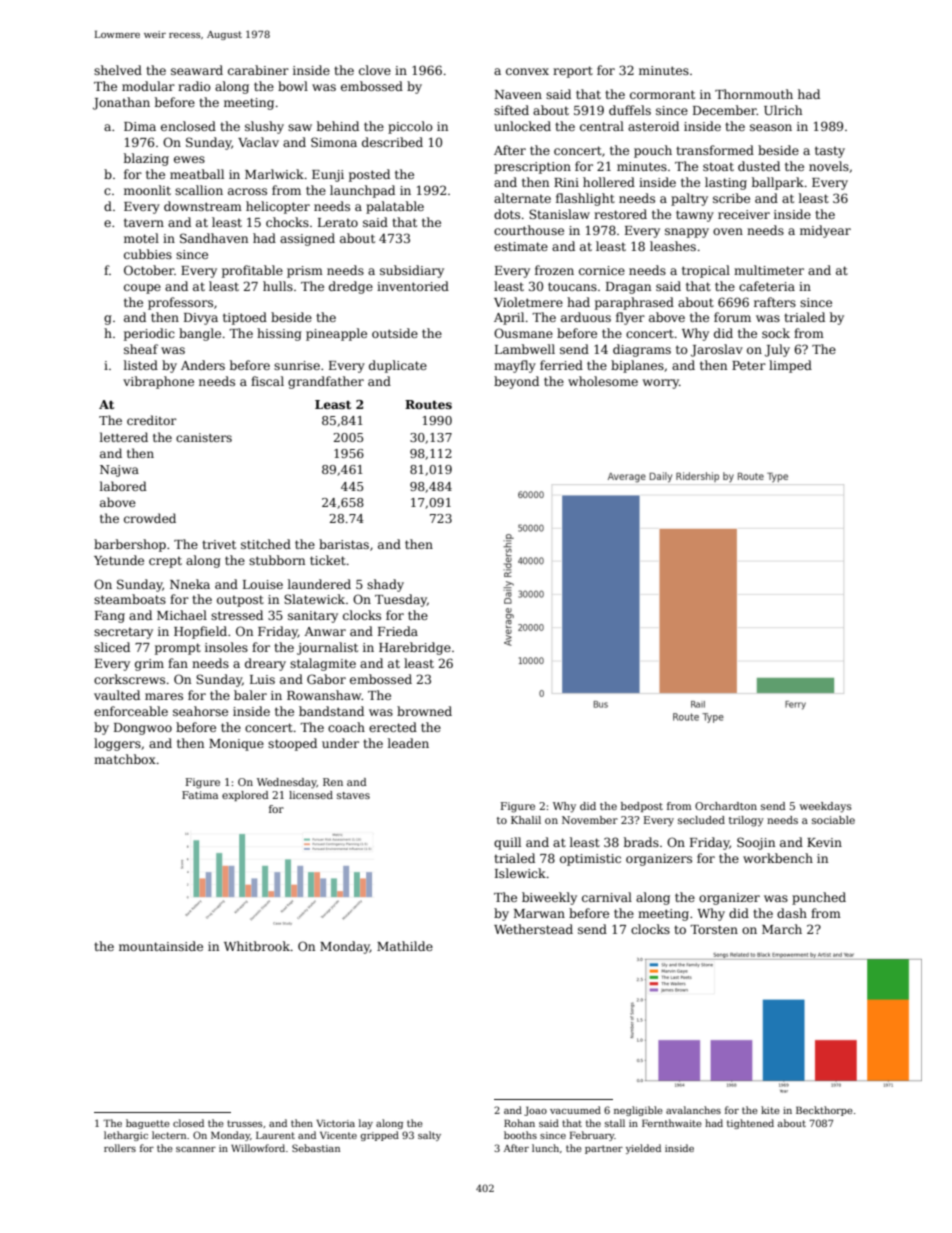 The width and height of the screenshot is (952, 1233). I want to click on bangle, so click(200, 334).
